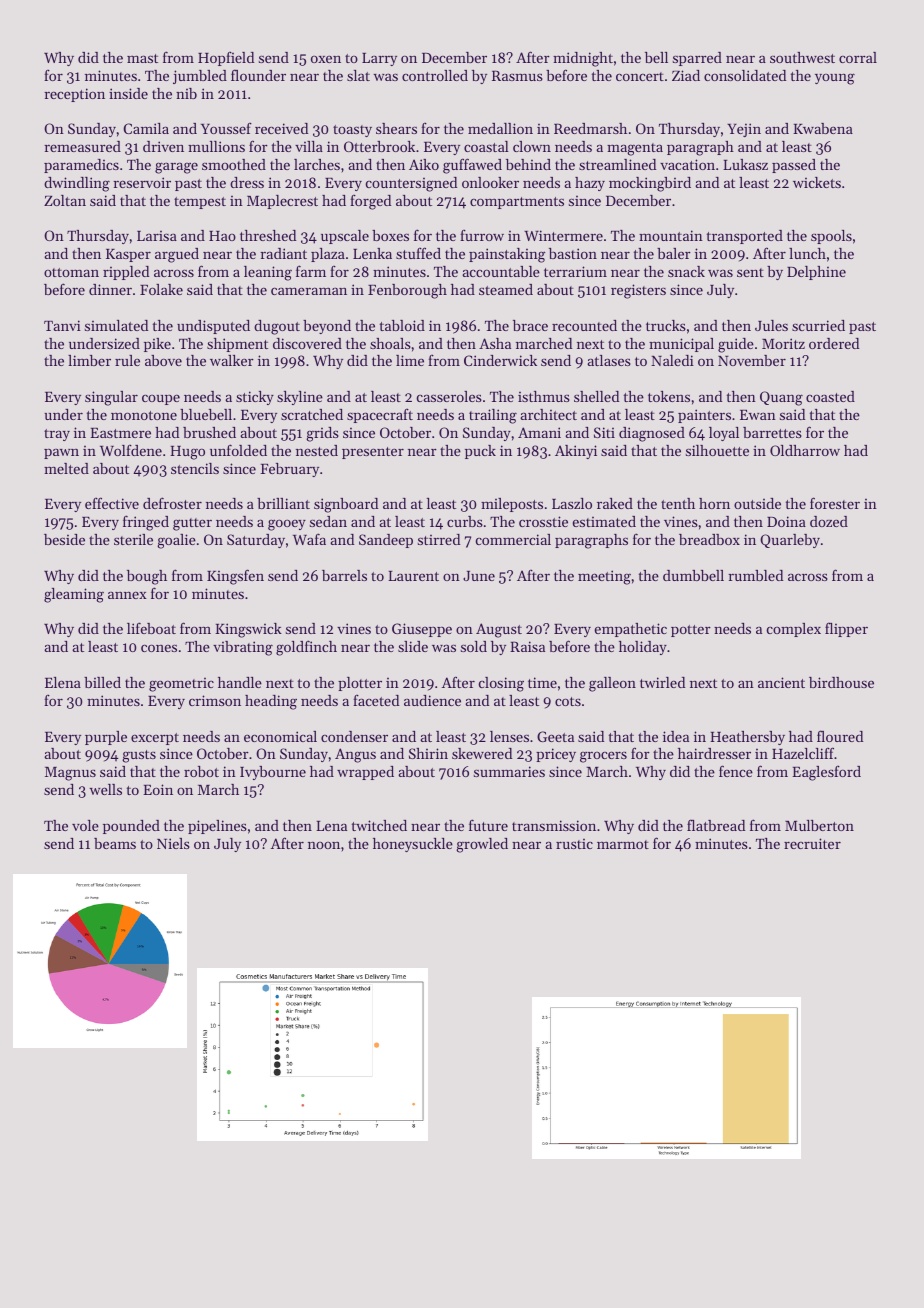  I want to click on beams, so click(115, 843).
